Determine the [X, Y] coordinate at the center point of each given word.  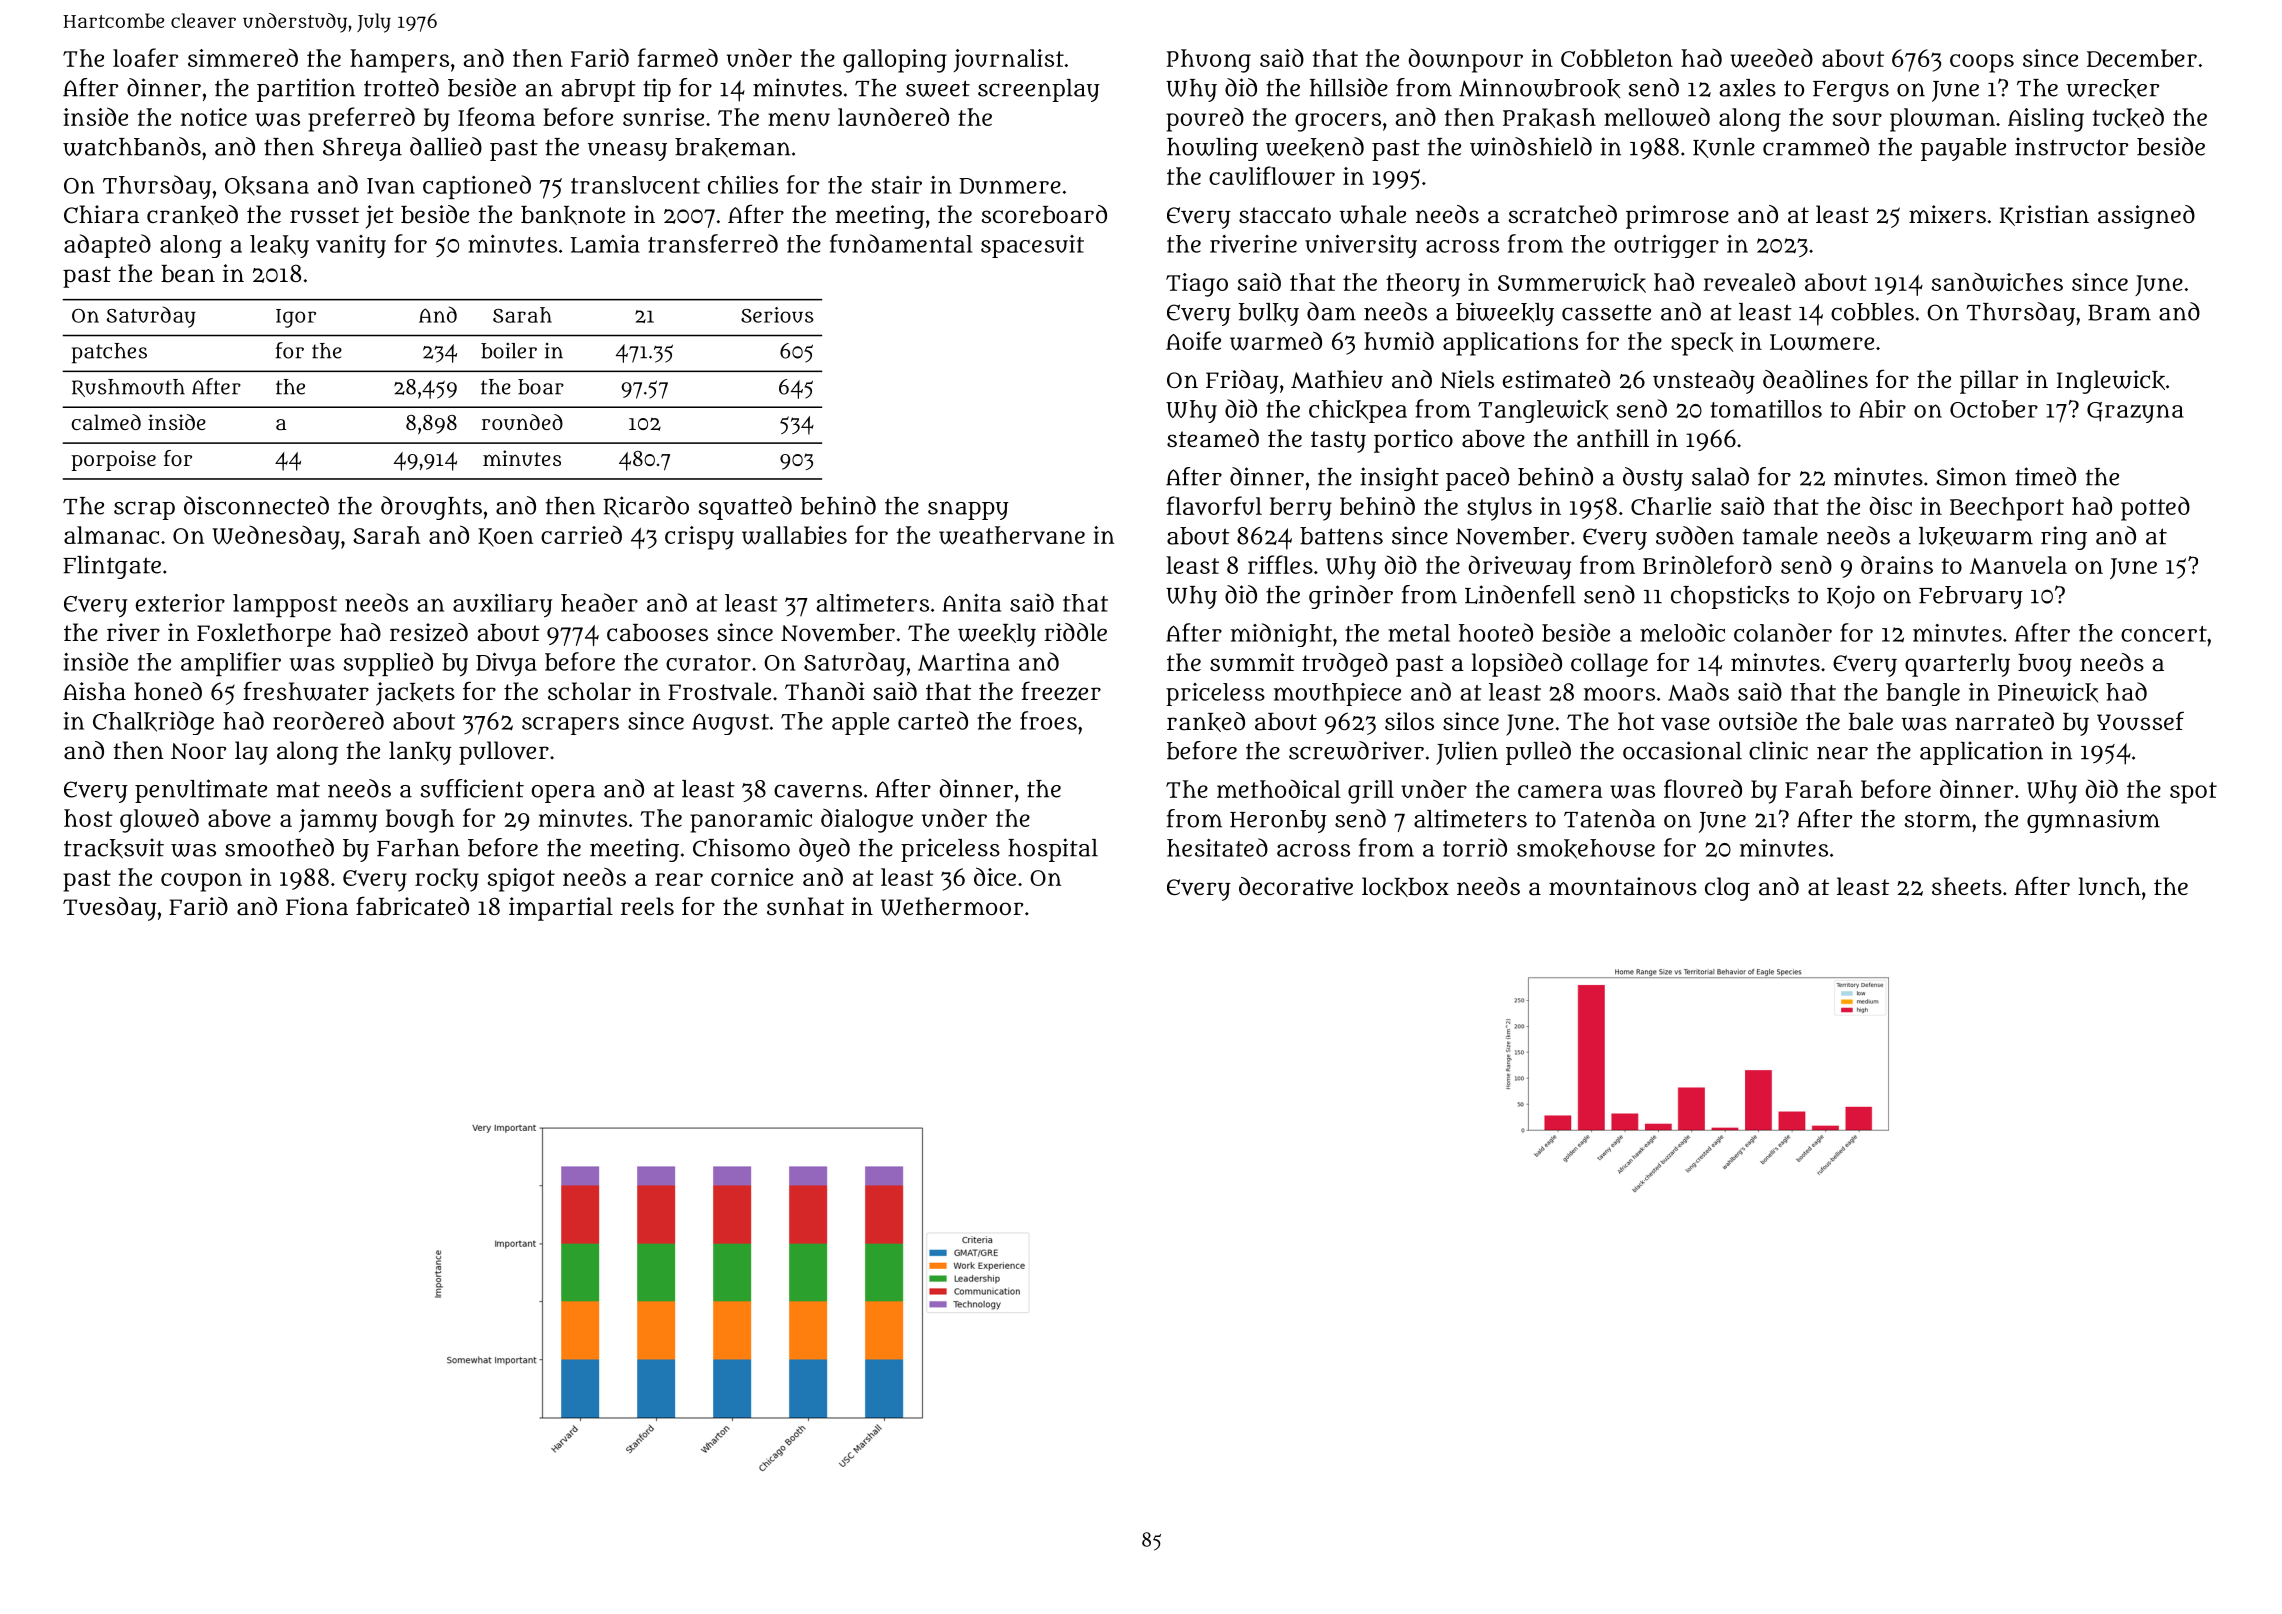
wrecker [2112, 88]
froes [1048, 720]
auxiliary [502, 606]
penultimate [201, 791]
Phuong [1209, 61]
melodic [1682, 632]
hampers [399, 61]
